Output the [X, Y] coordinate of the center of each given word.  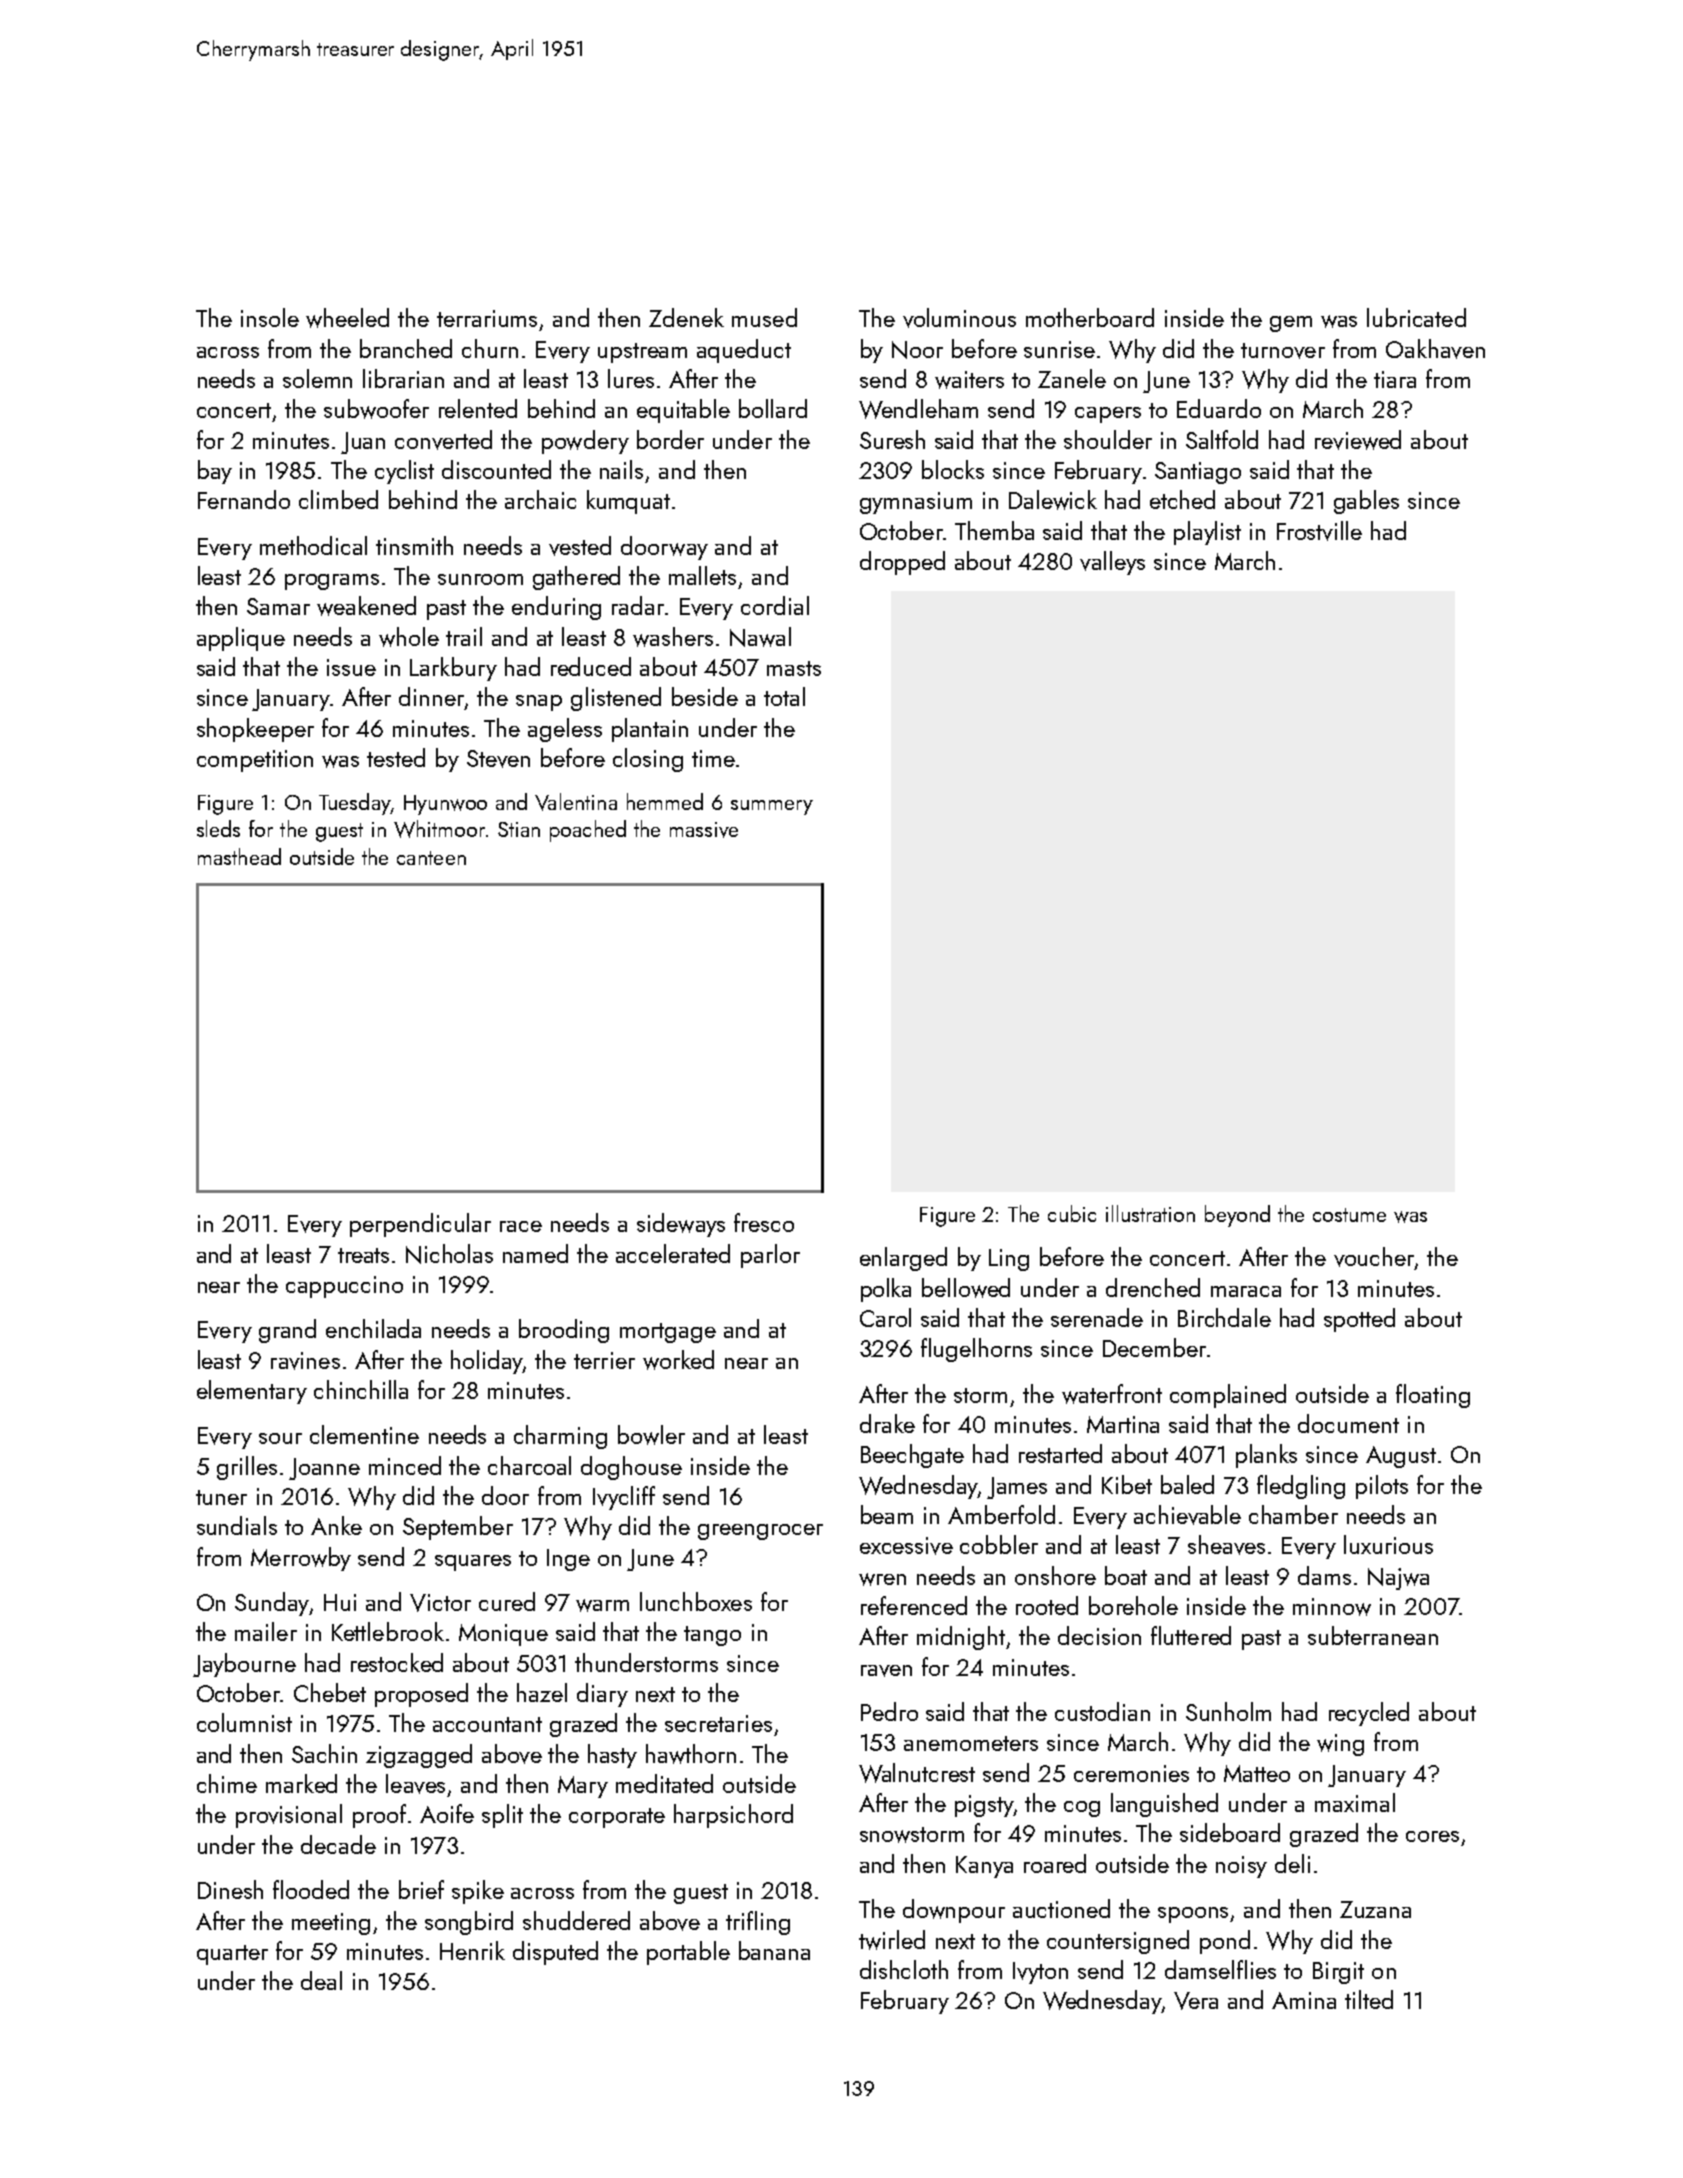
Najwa [1398, 1579]
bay [215, 472]
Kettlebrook [388, 1631]
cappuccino [344, 1287]
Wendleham [918, 409]
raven [886, 1671]
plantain [650, 730]
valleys [1112, 563]
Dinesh [230, 1889]
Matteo [1257, 1773]
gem [1291, 324]
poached [588, 831]
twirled [892, 1940]
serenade [1097, 1317]
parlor [770, 1256]
